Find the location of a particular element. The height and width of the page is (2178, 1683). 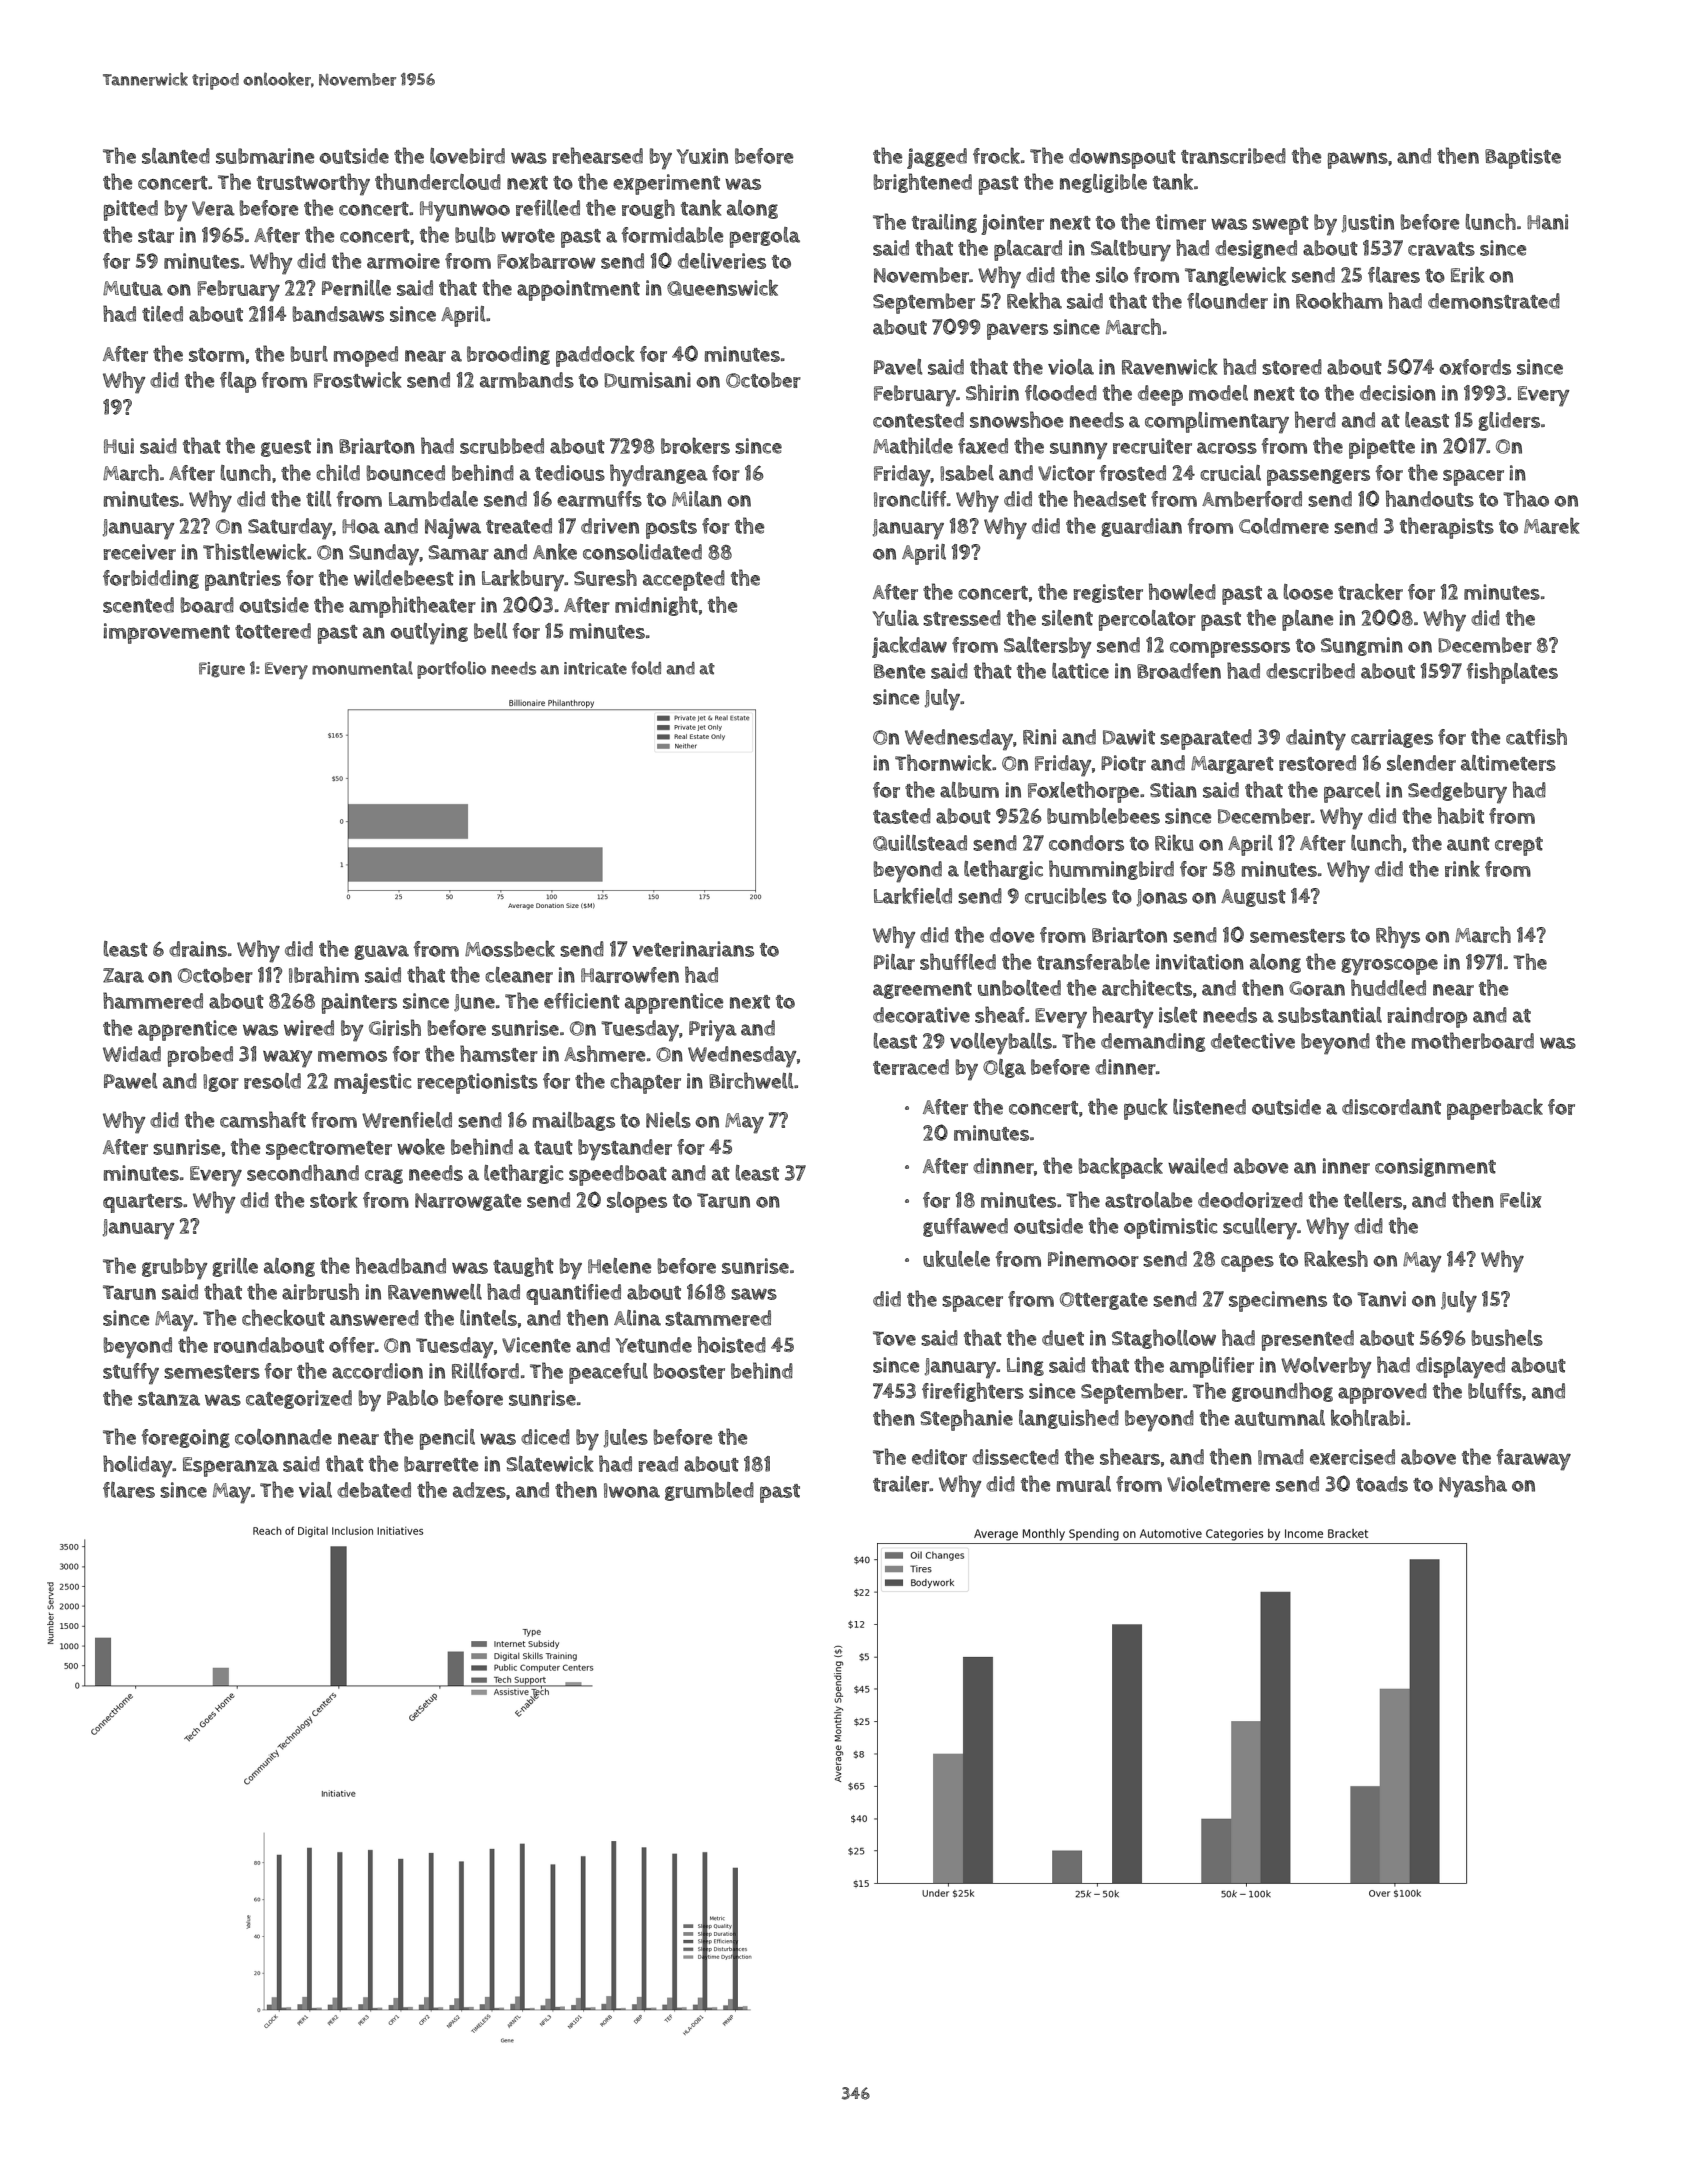

rink is located at coordinates (1462, 868).
